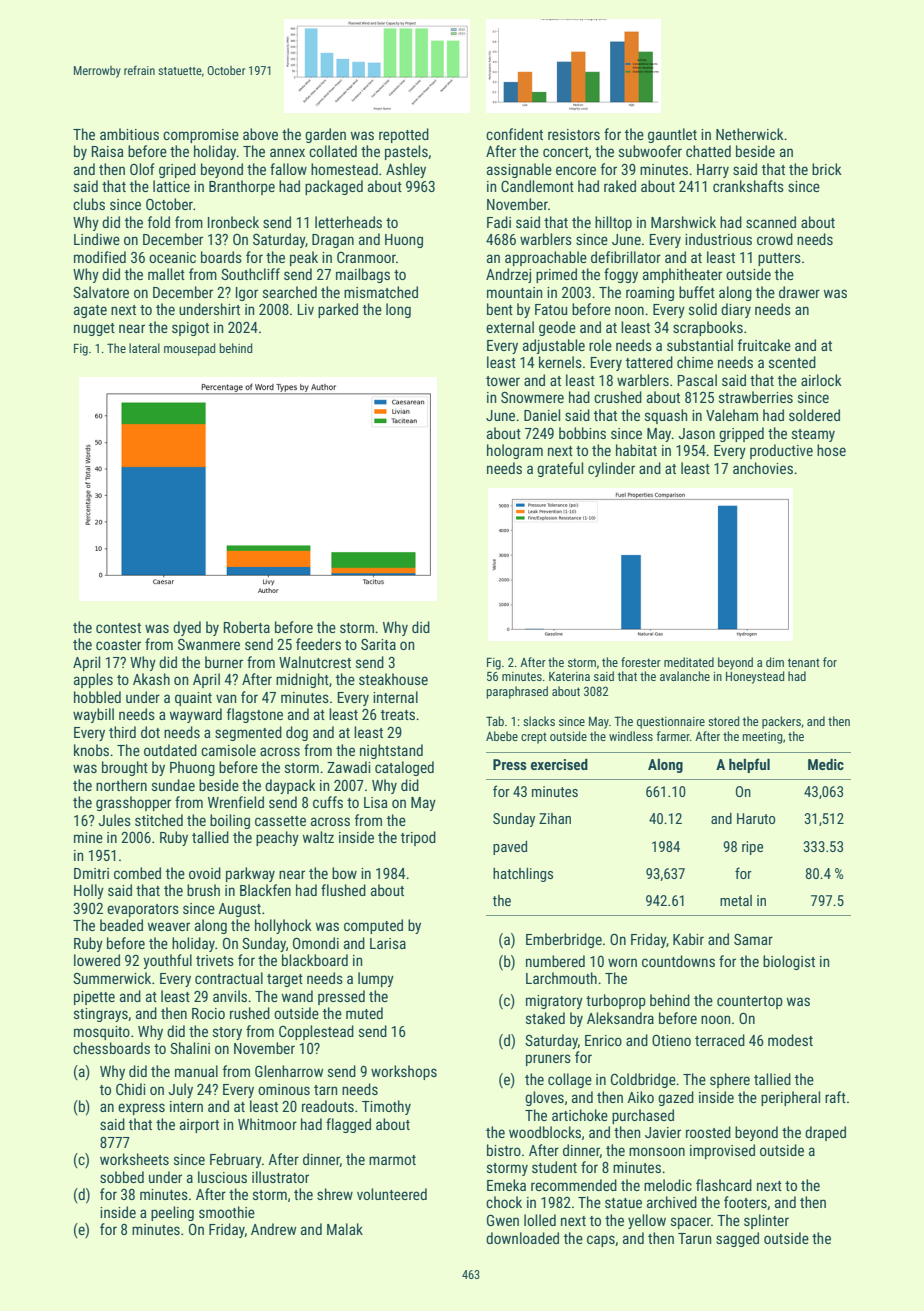 The height and width of the image is (1311, 924). I want to click on hologram, so click(515, 451).
